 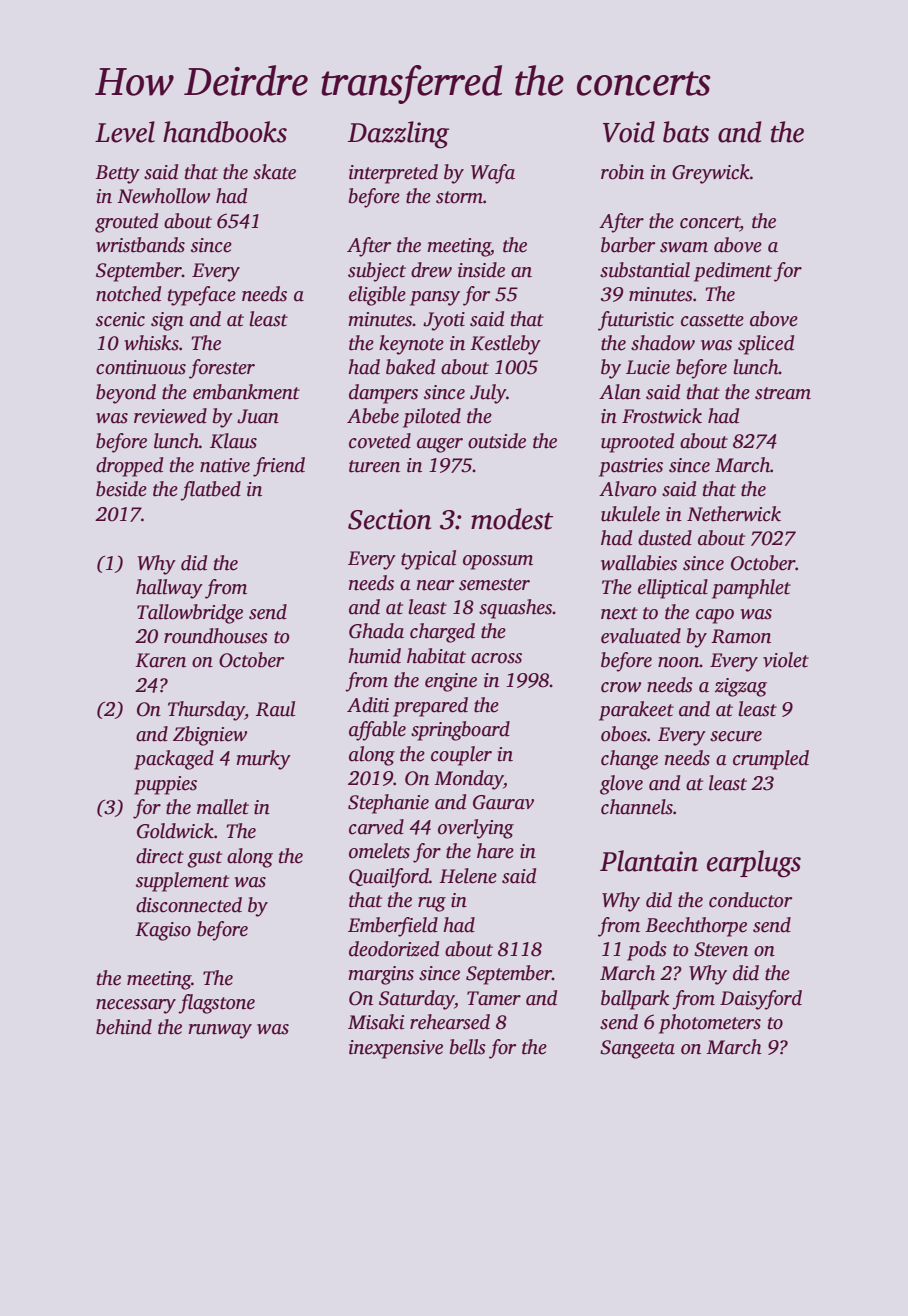 What do you see at coordinates (496, 658) in the page?
I see `across` at bounding box center [496, 658].
